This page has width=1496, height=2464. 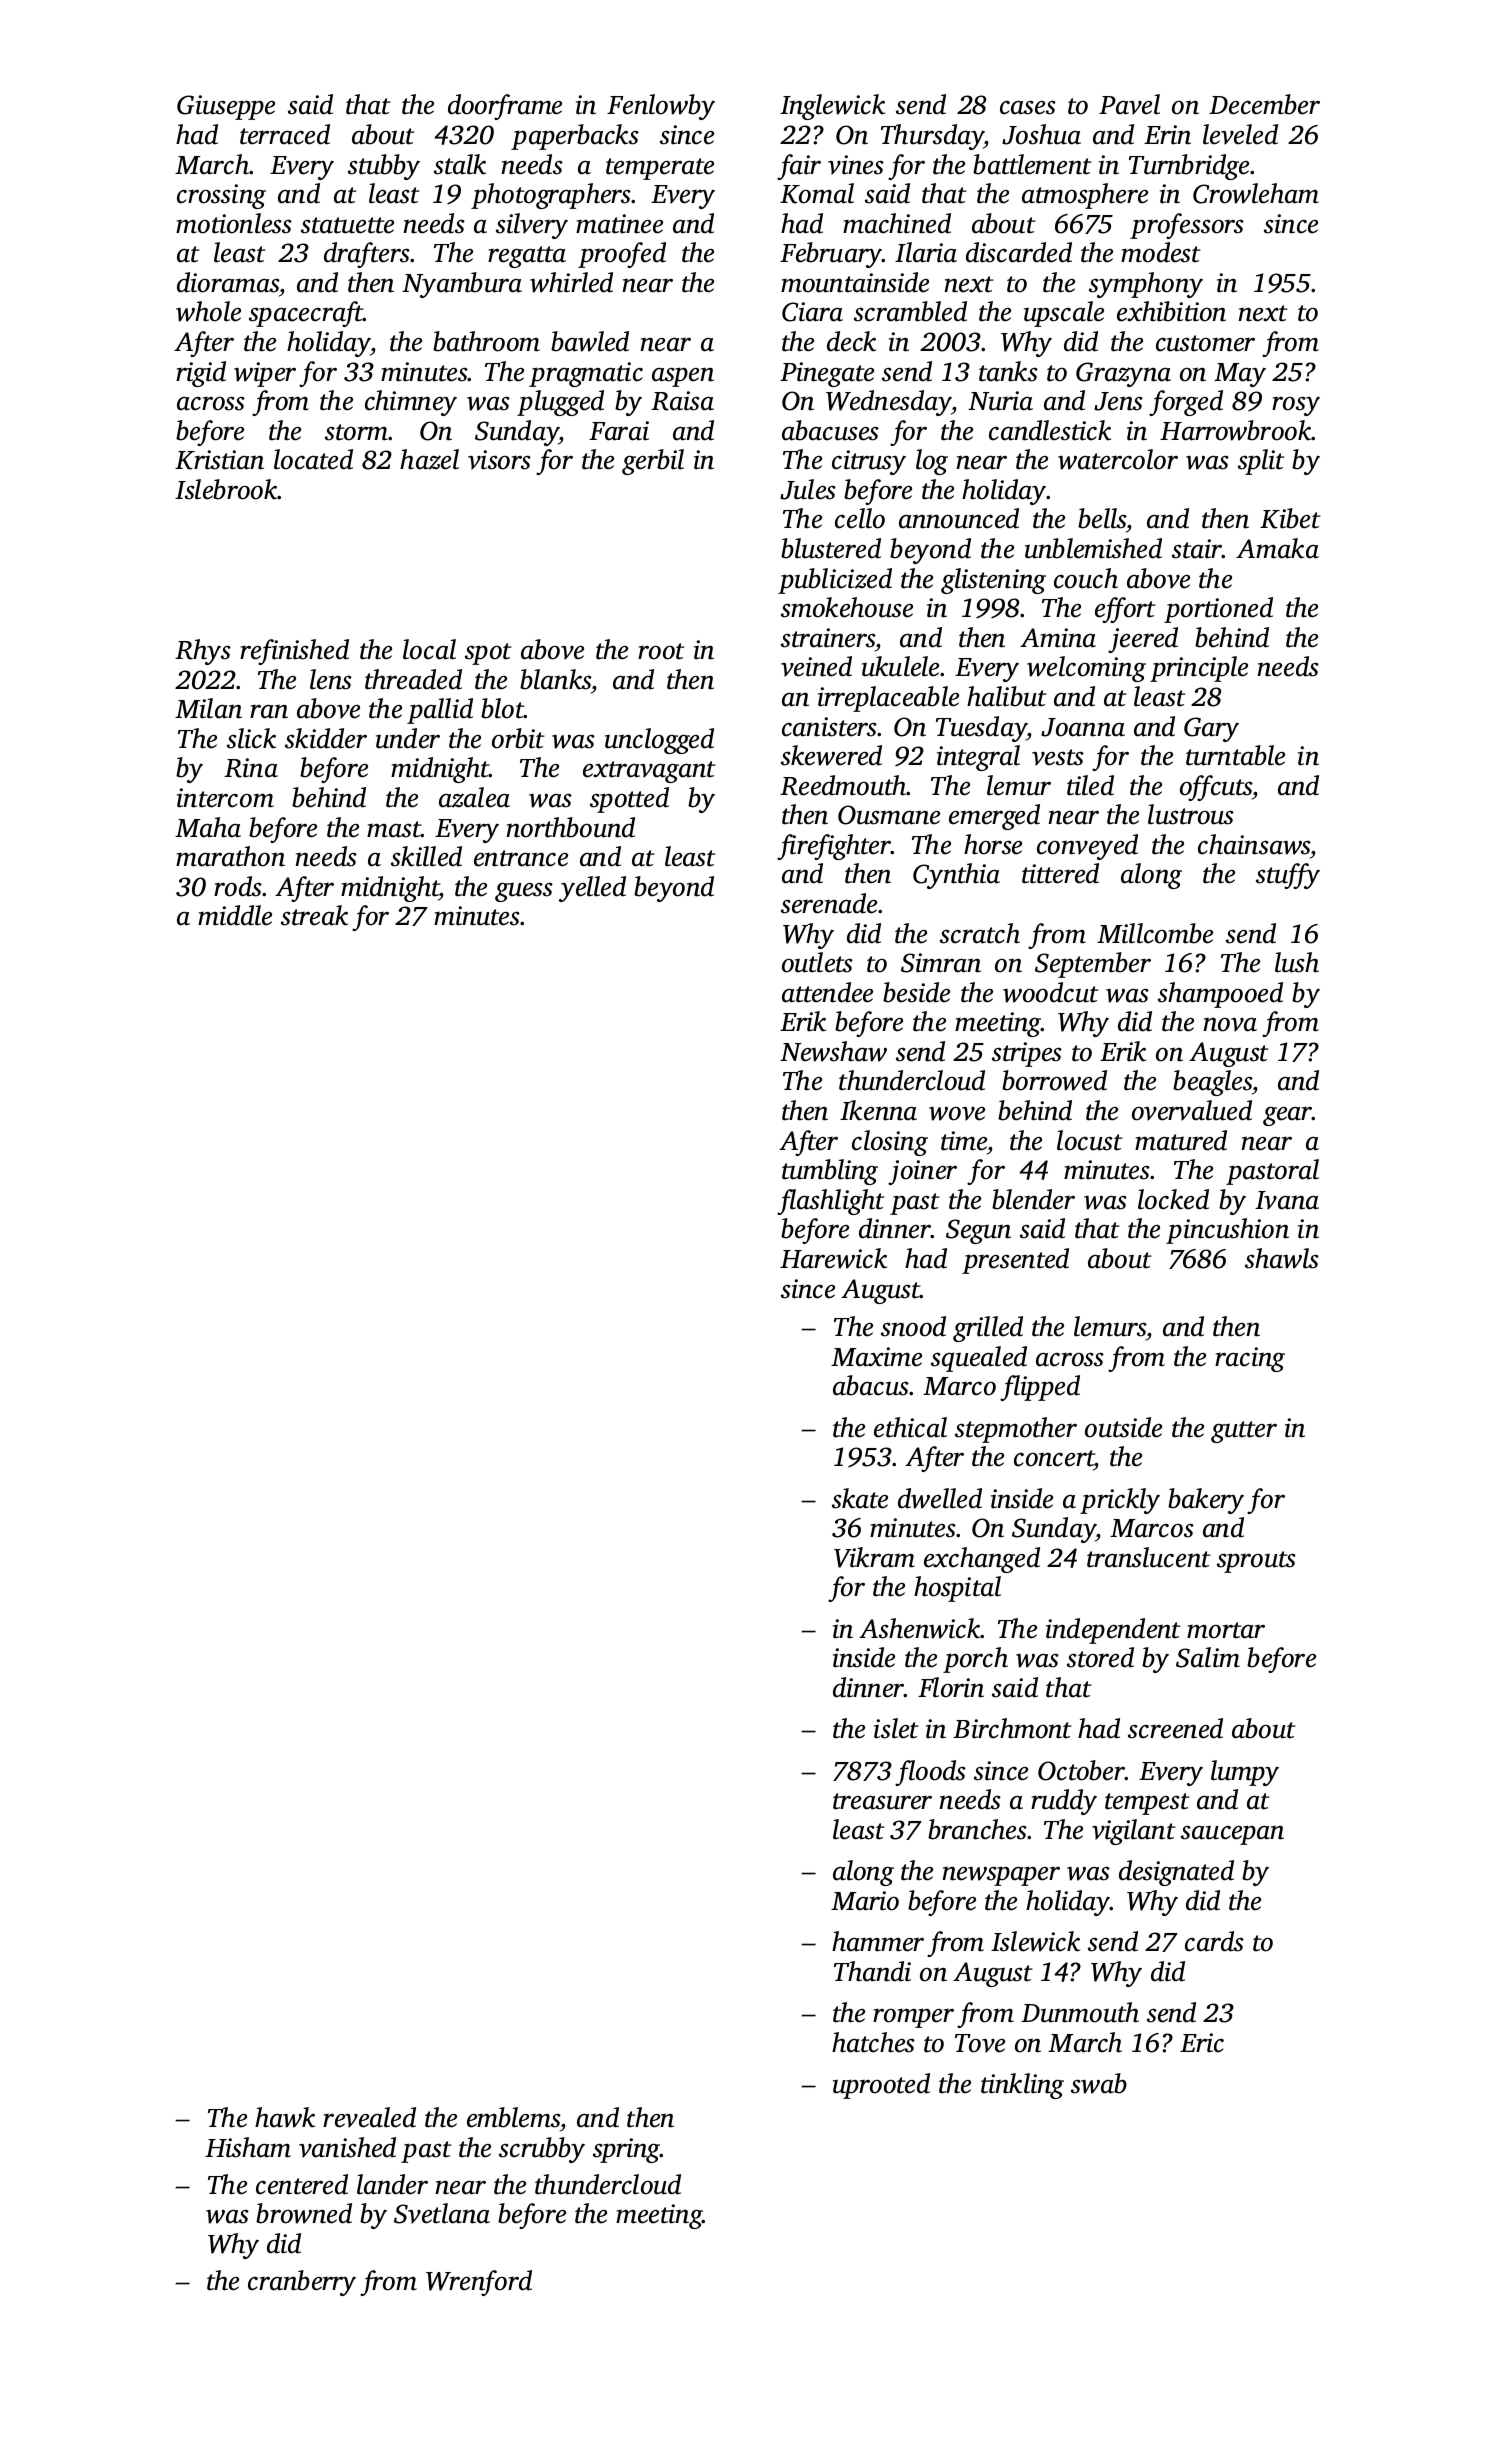 What do you see at coordinates (411, 403) in the page?
I see `chimney` at bounding box center [411, 403].
